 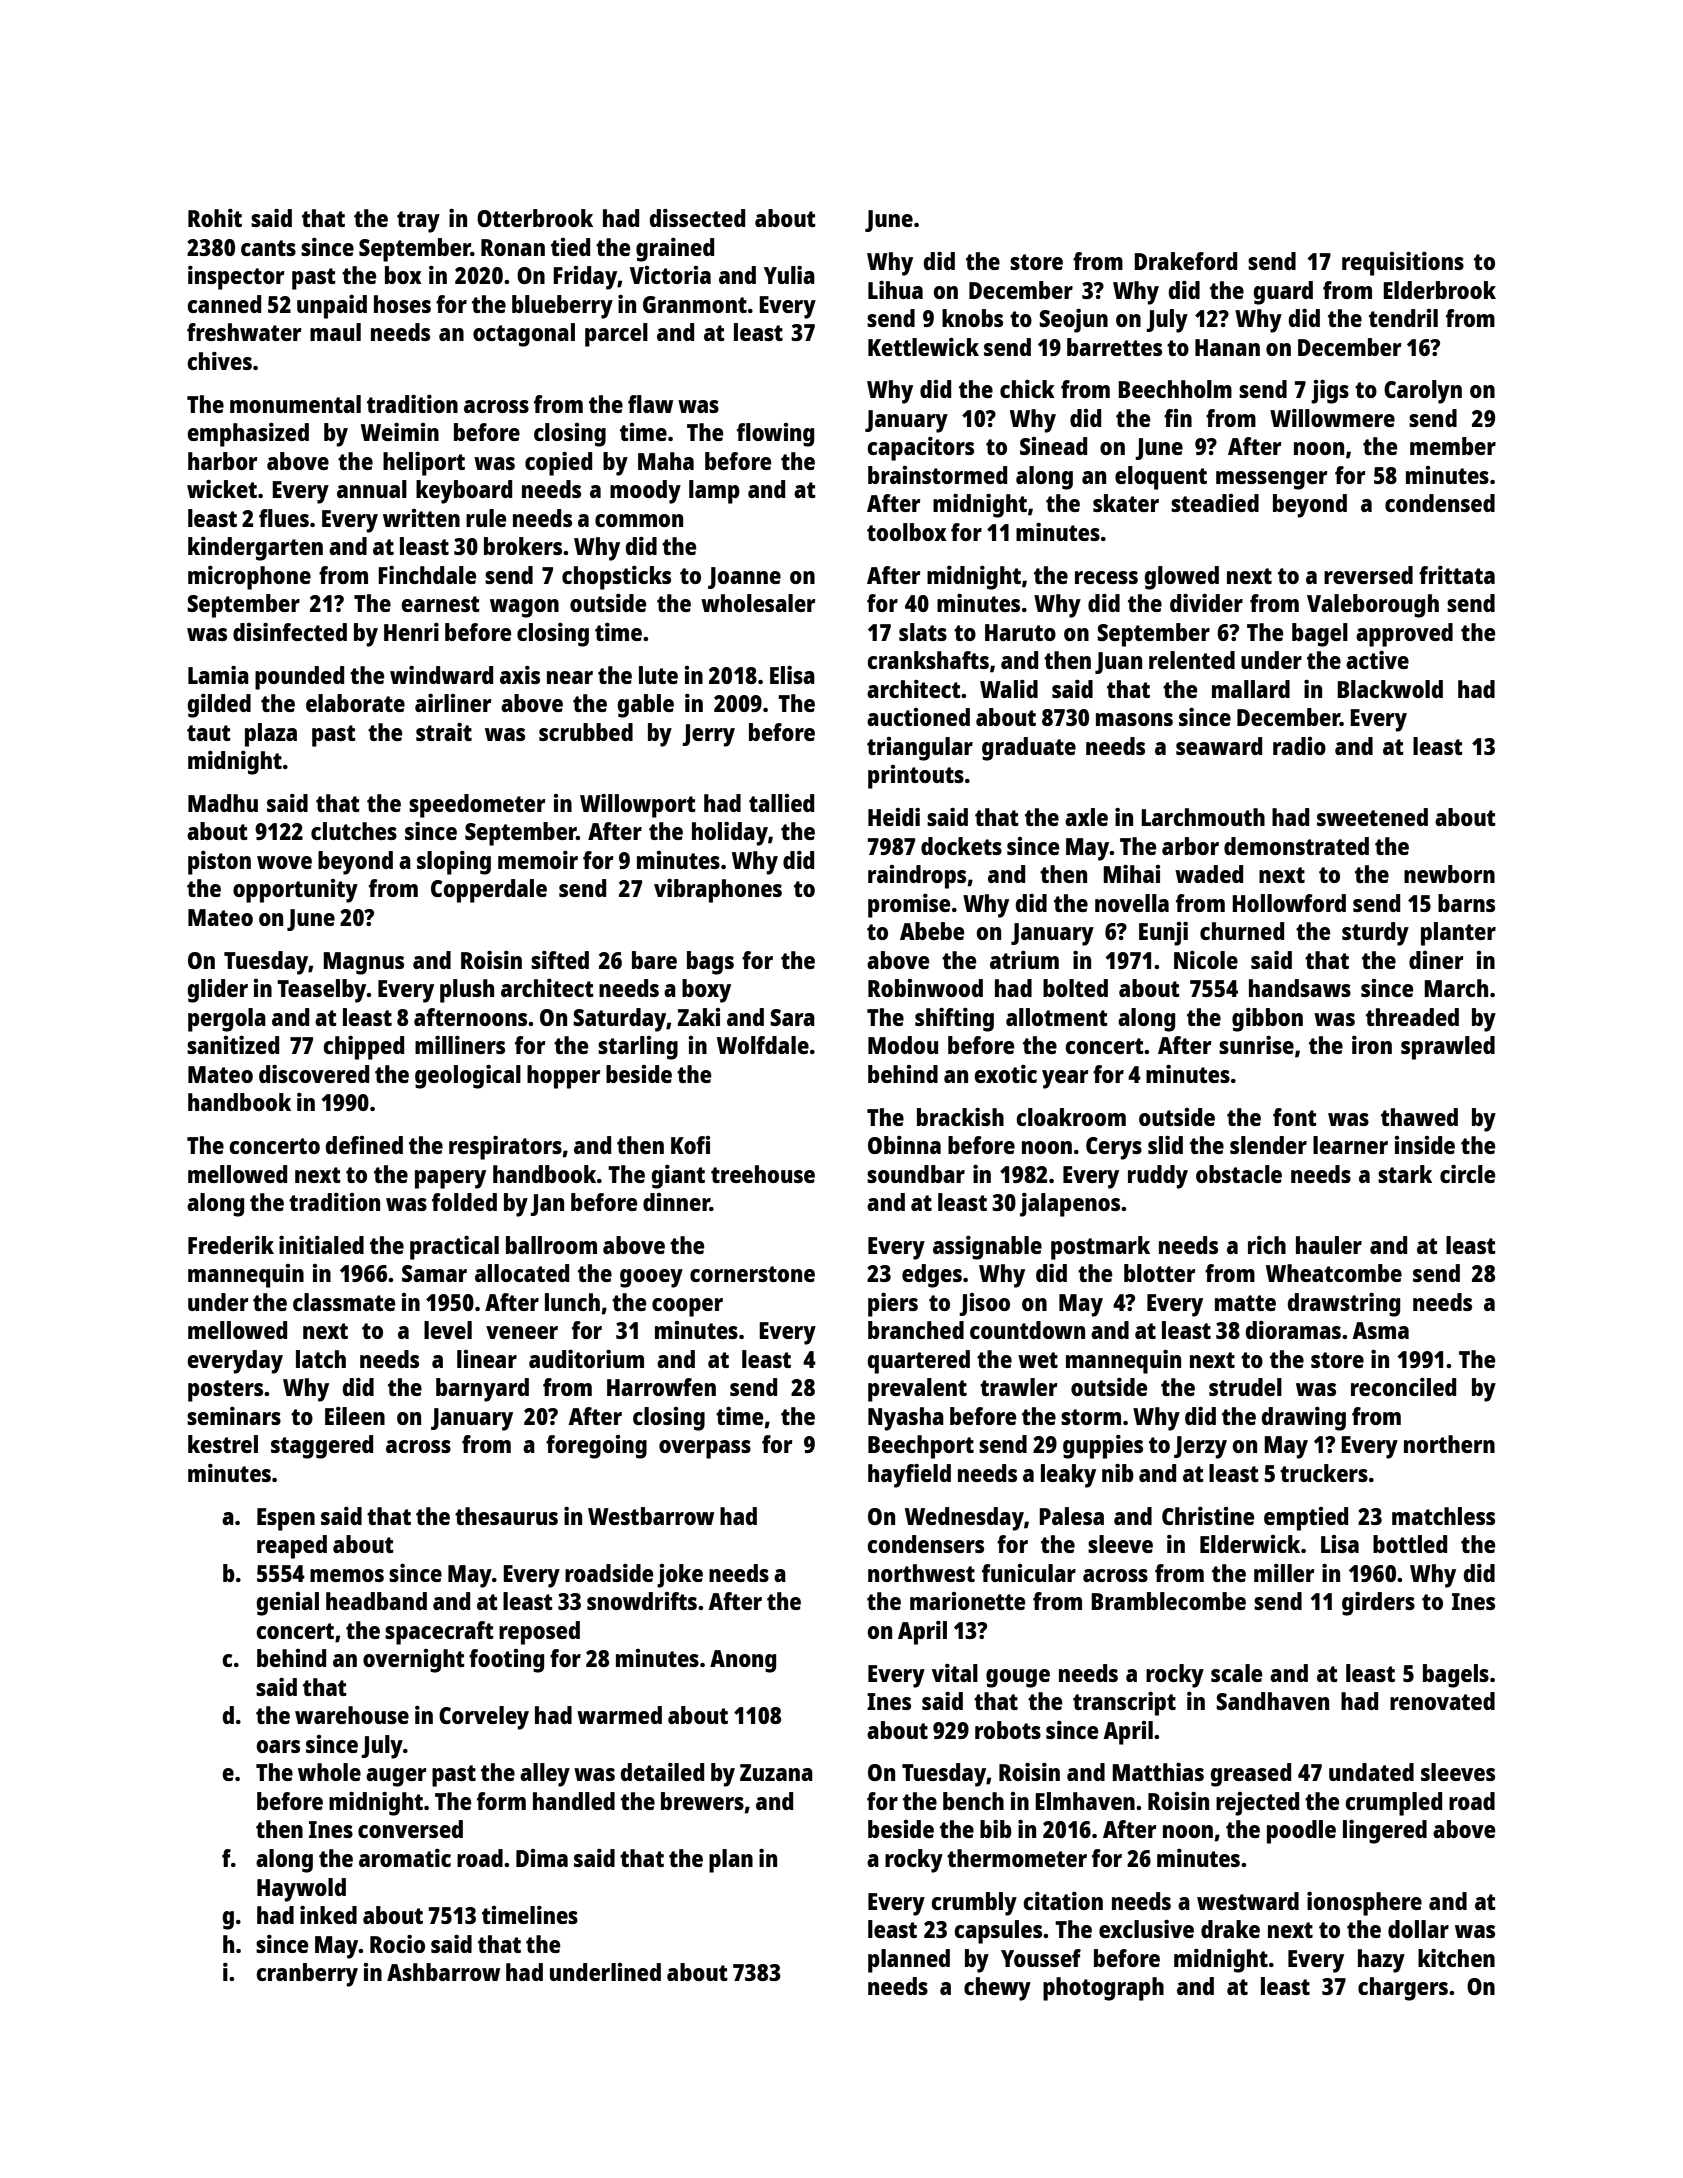 I want to click on requisitions, so click(x=1403, y=263).
